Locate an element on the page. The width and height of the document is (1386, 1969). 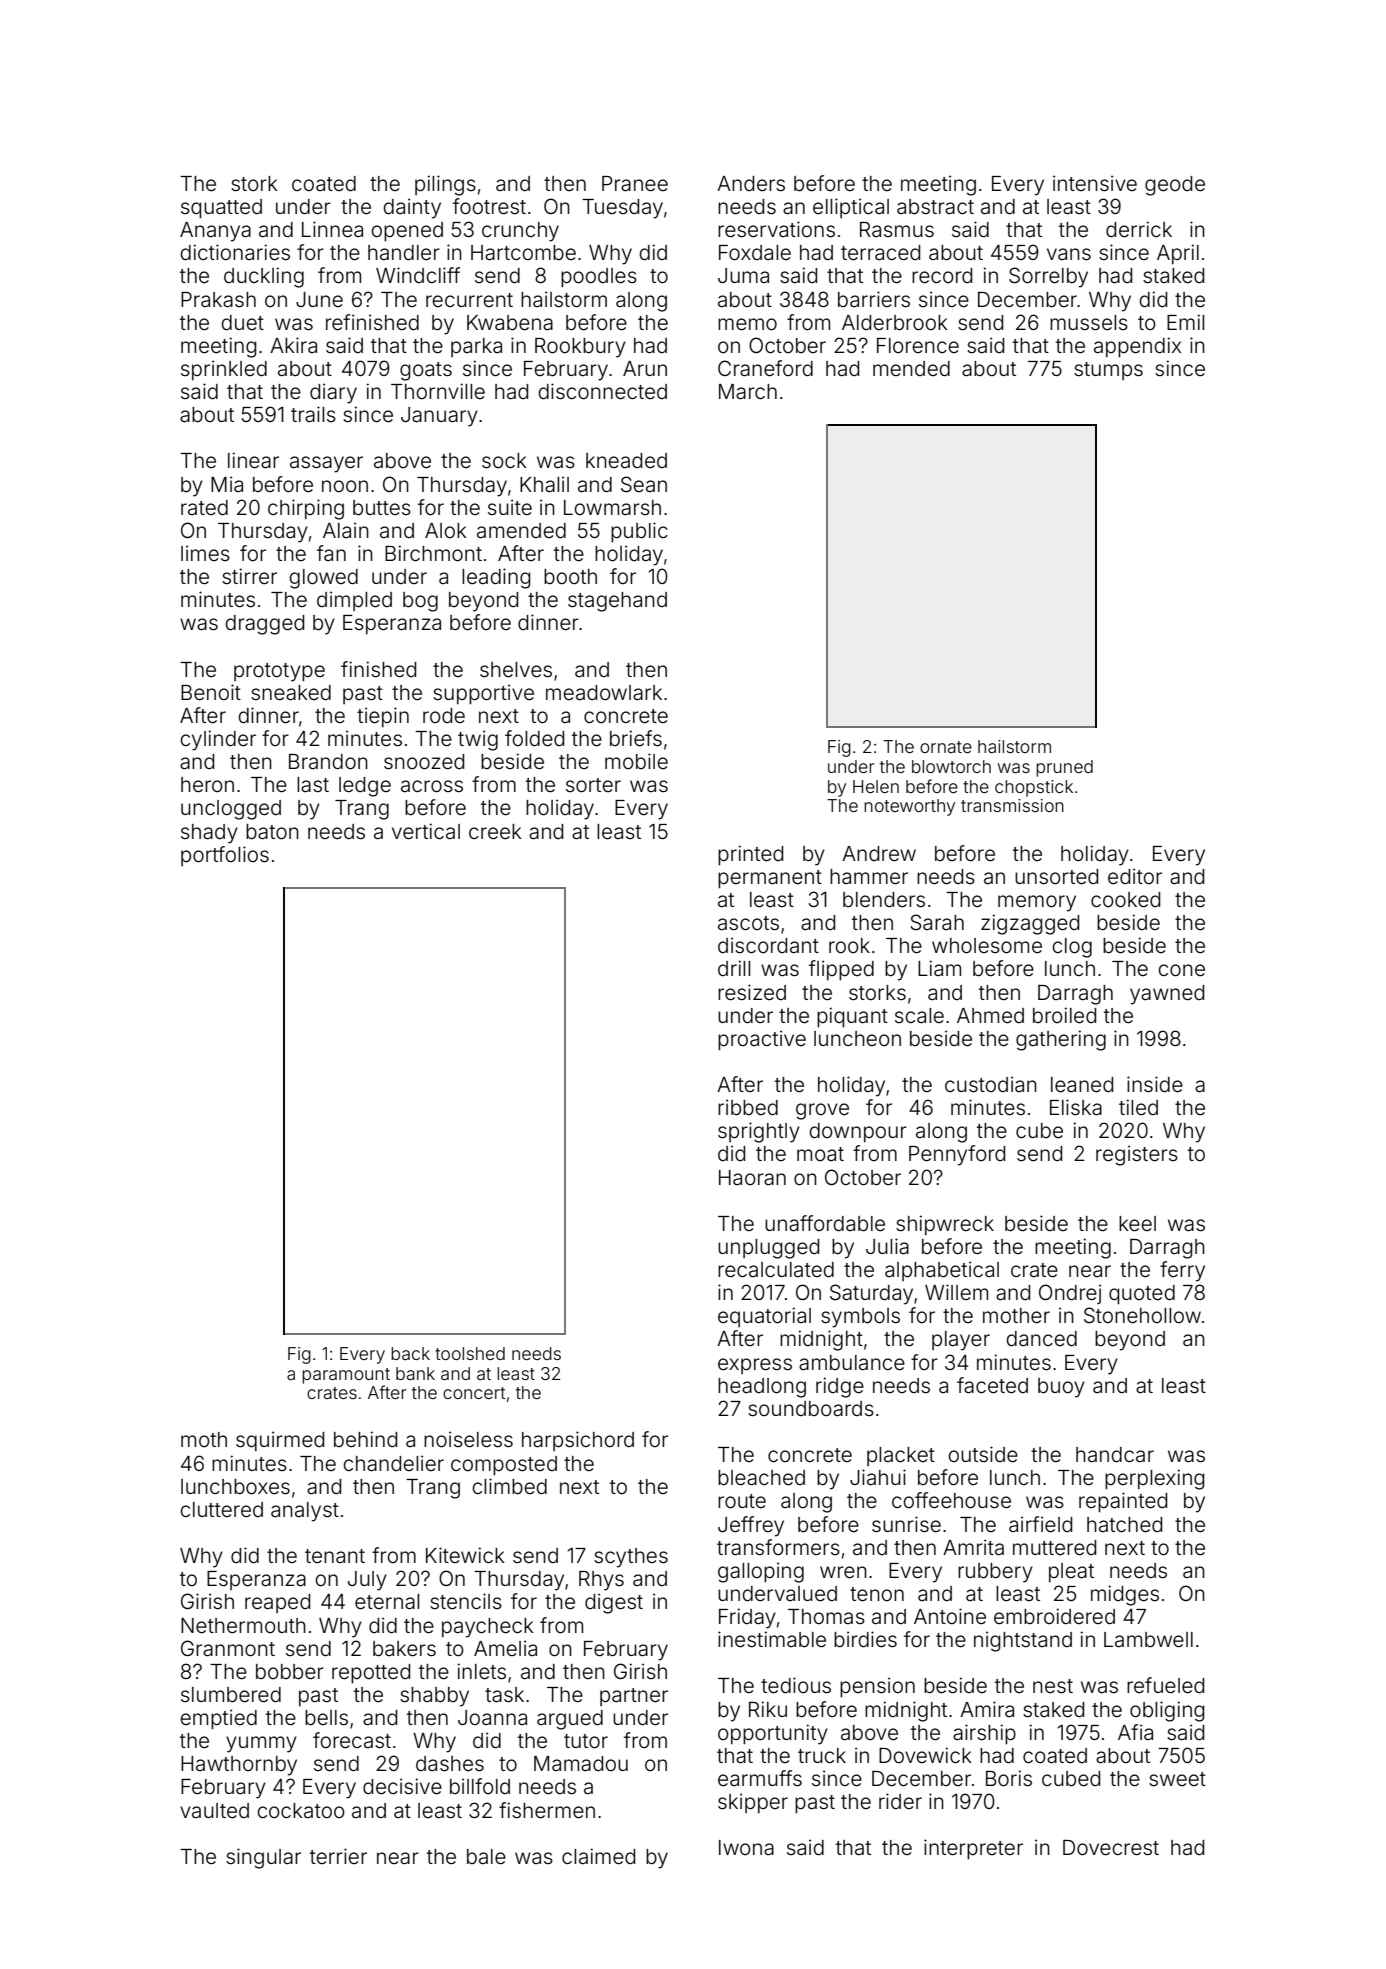
editor is located at coordinates (1135, 876).
